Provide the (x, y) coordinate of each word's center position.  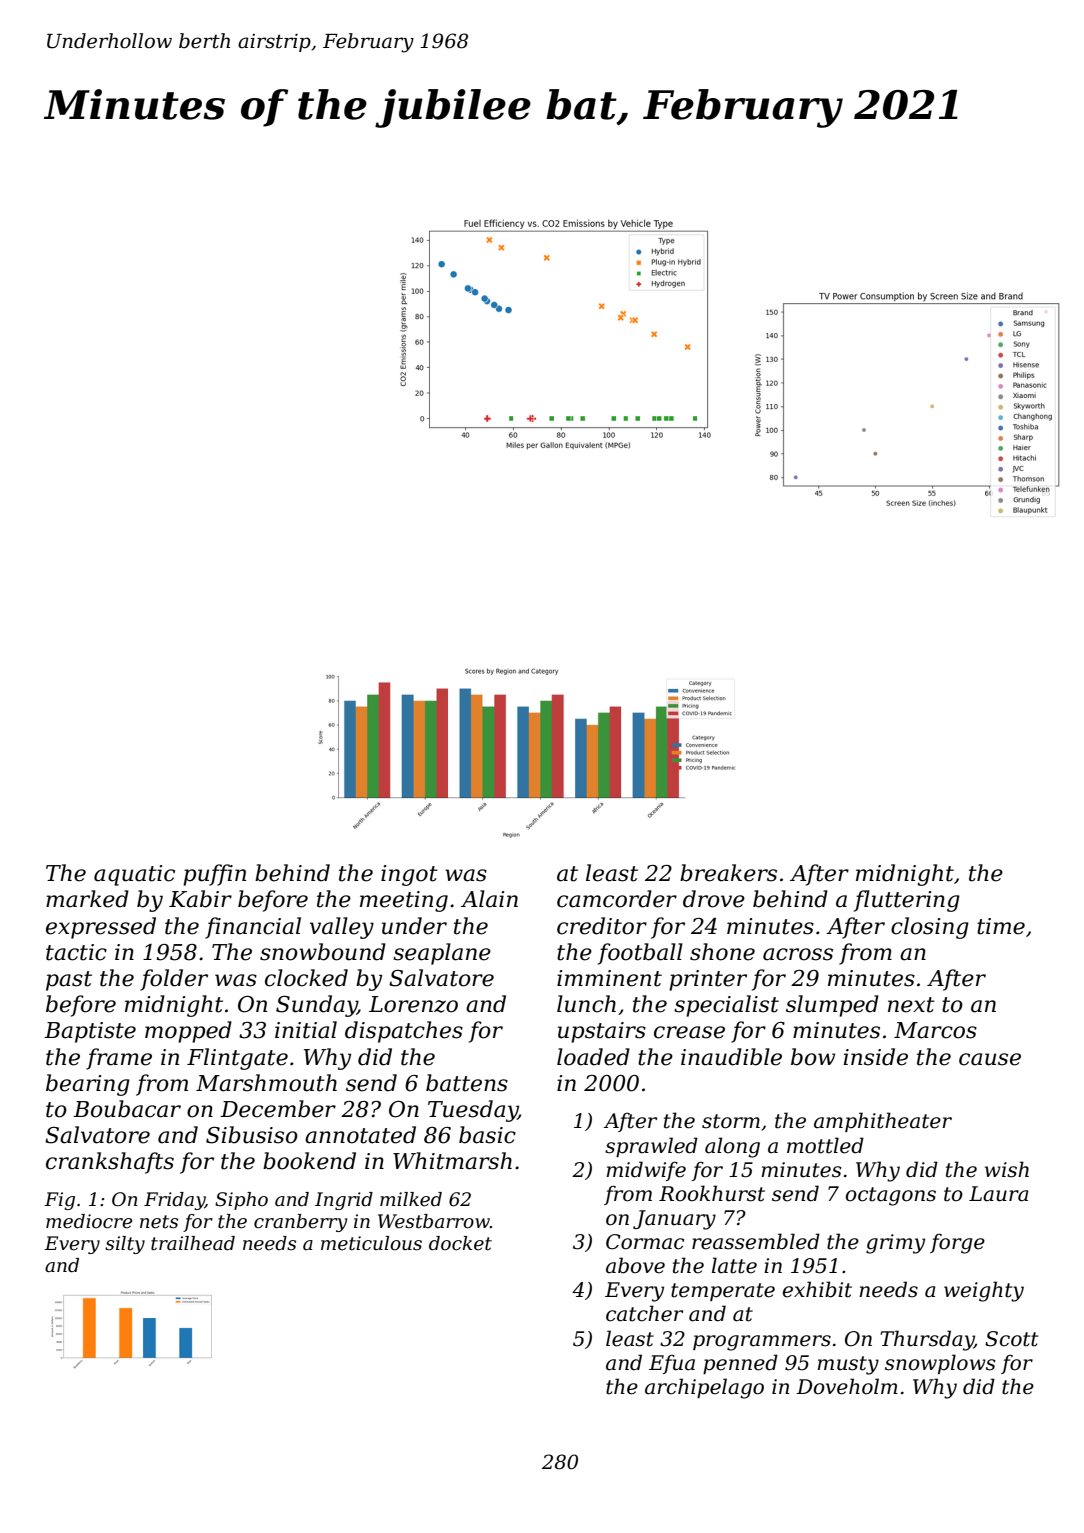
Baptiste (90, 1032)
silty (125, 1245)
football (640, 954)
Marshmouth (266, 1083)
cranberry (300, 1223)
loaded (593, 1057)
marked (87, 899)
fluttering (907, 901)
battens (467, 1083)
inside (876, 1057)
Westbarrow (434, 1221)
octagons (891, 1196)
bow (813, 1057)
